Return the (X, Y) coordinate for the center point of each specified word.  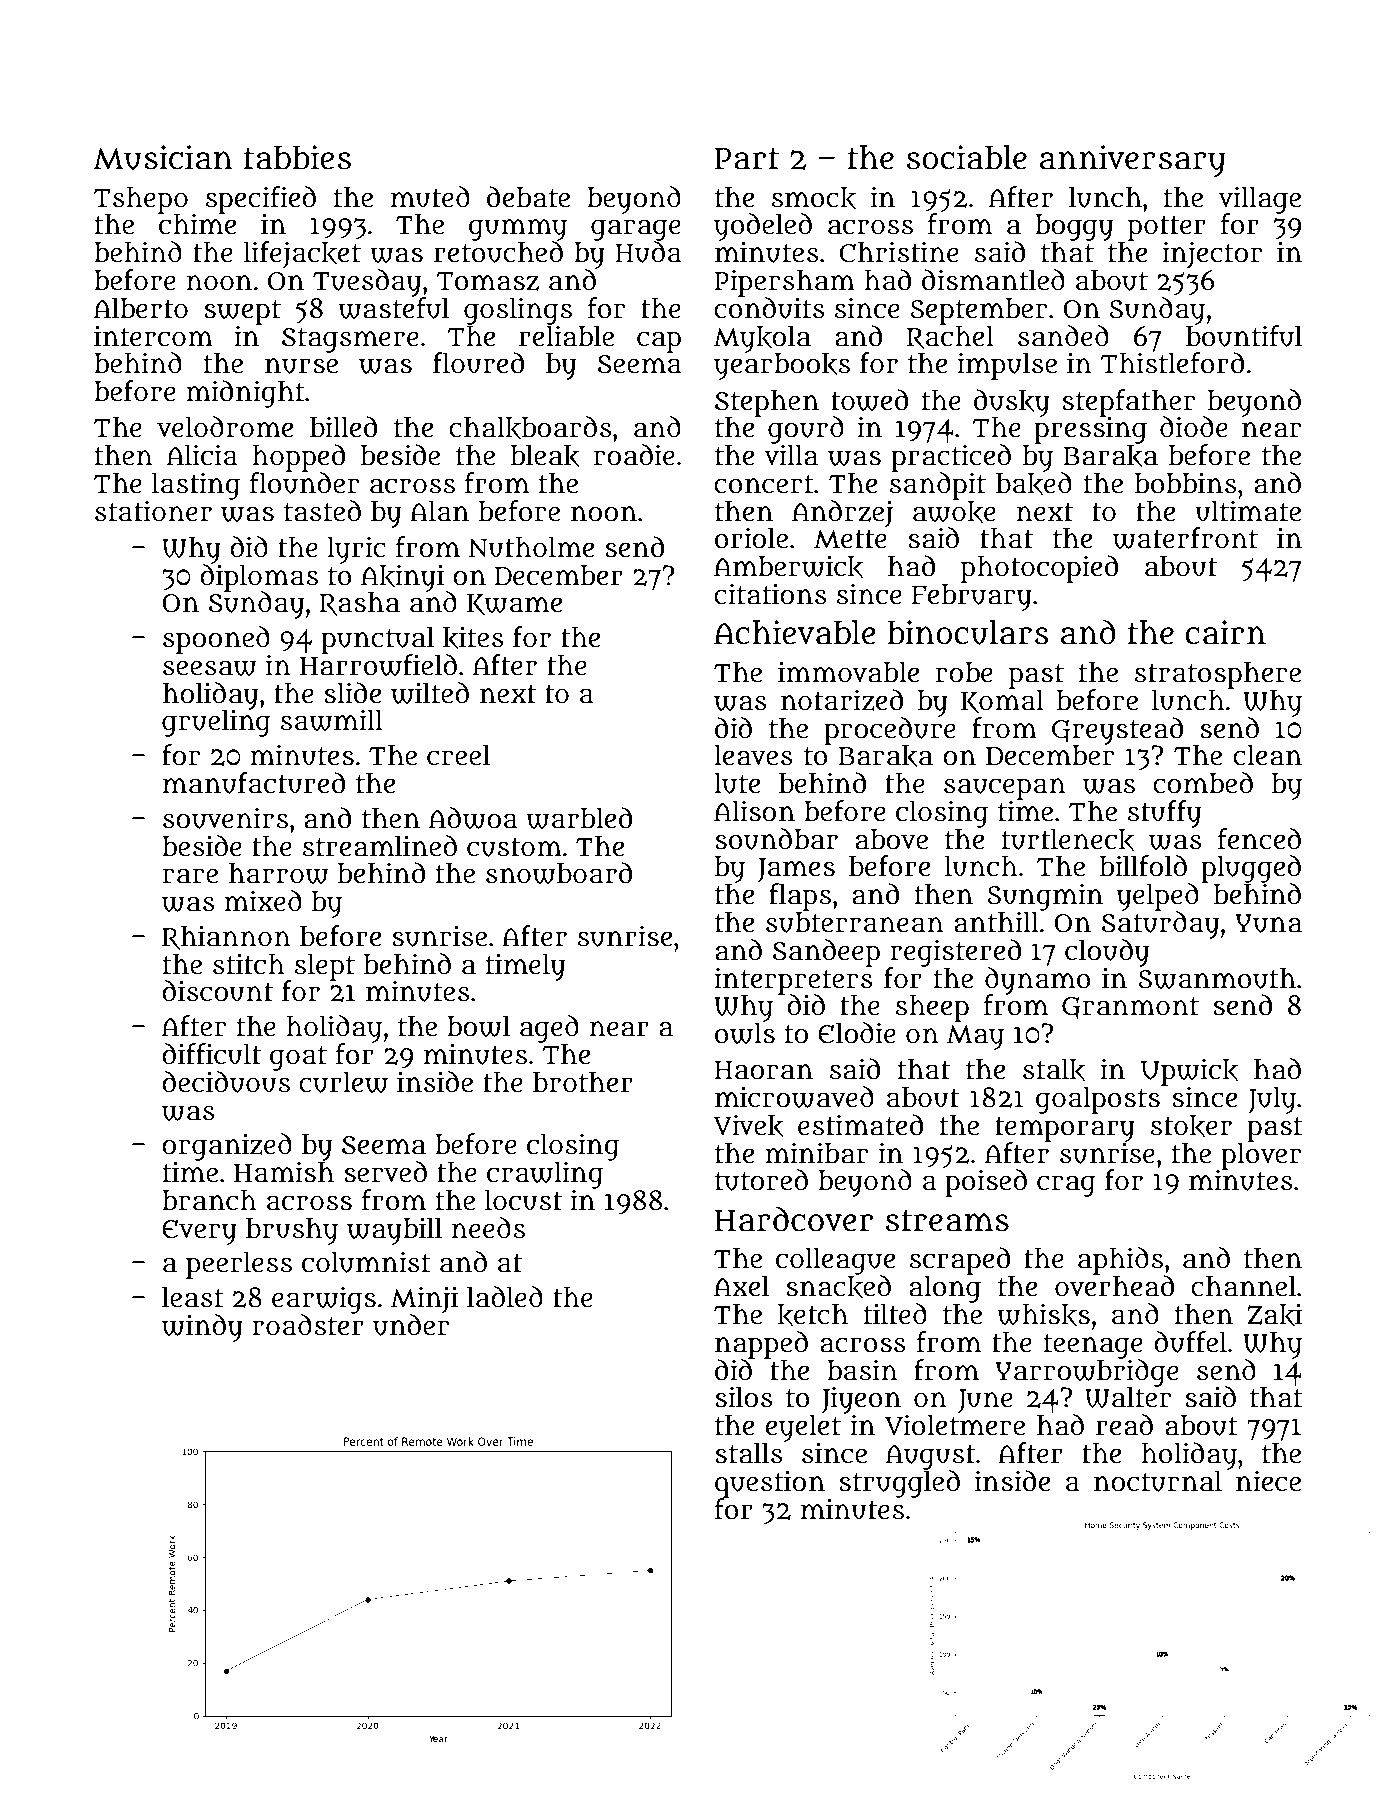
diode (1194, 427)
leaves (753, 755)
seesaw (210, 668)
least (193, 1297)
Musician (162, 157)
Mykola (762, 339)
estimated (860, 1125)
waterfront (1185, 538)
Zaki (1274, 1315)
